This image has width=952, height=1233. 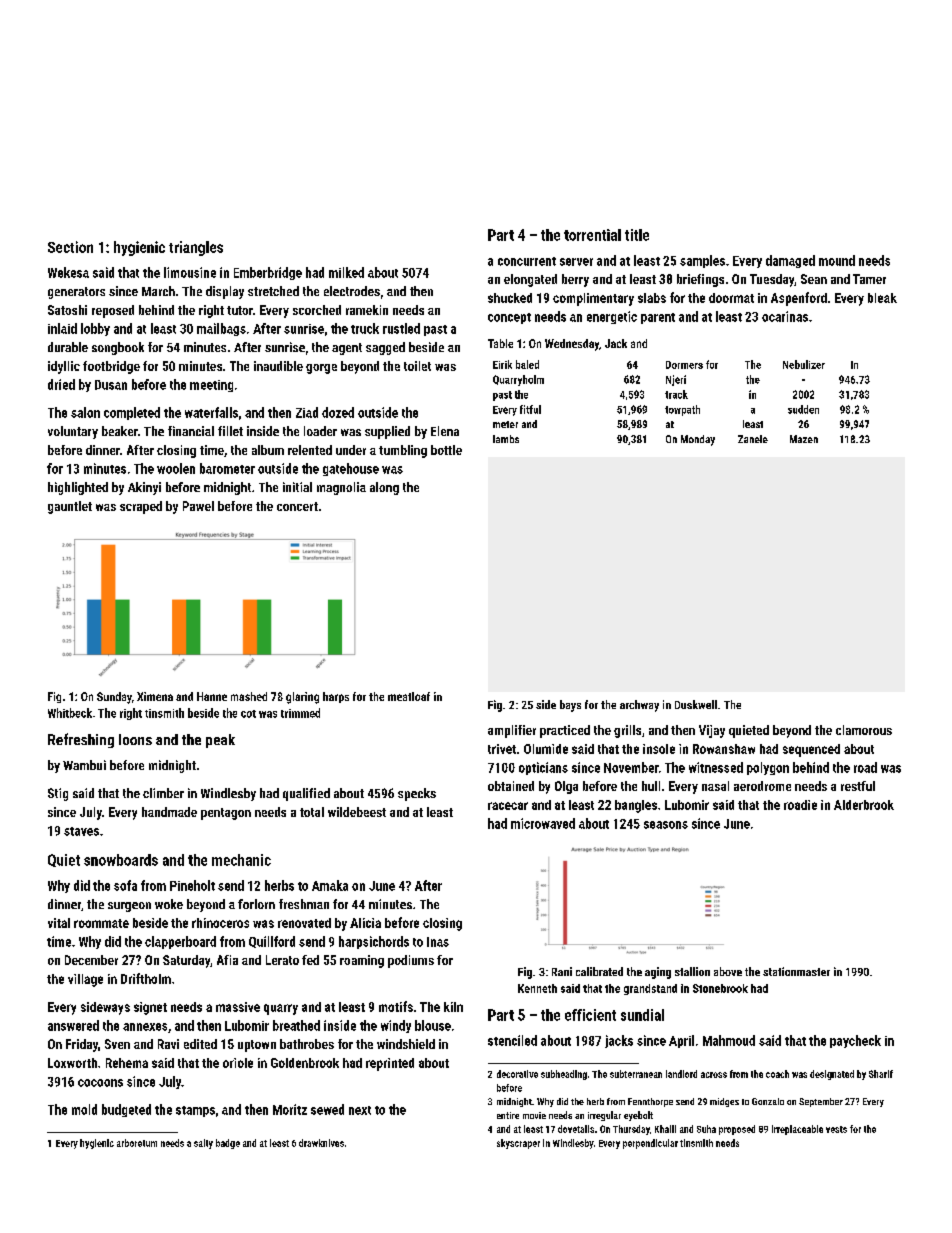 I want to click on concurrent, so click(x=527, y=261).
